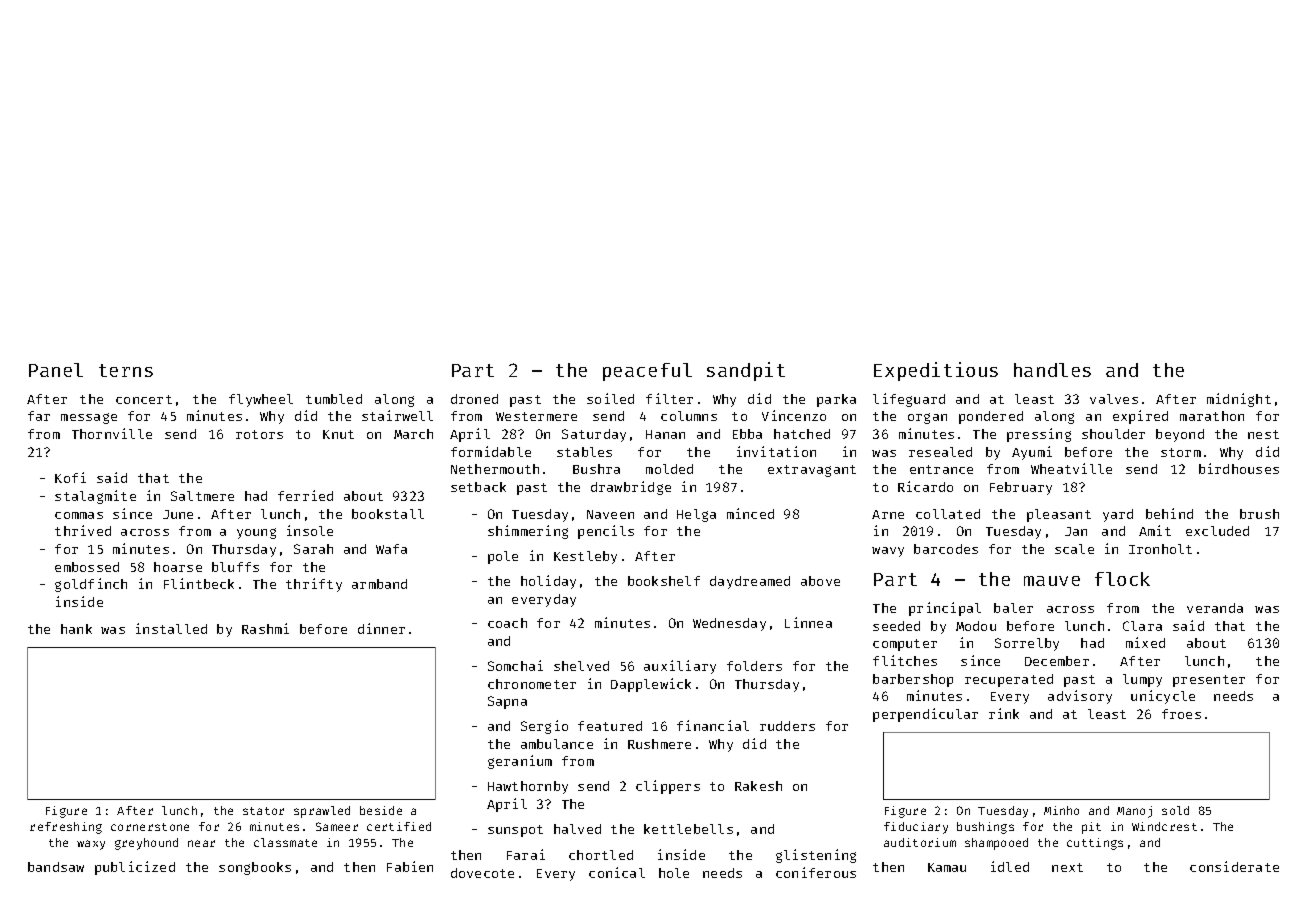 The image size is (1308, 924). I want to click on sold, so click(1175, 810).
